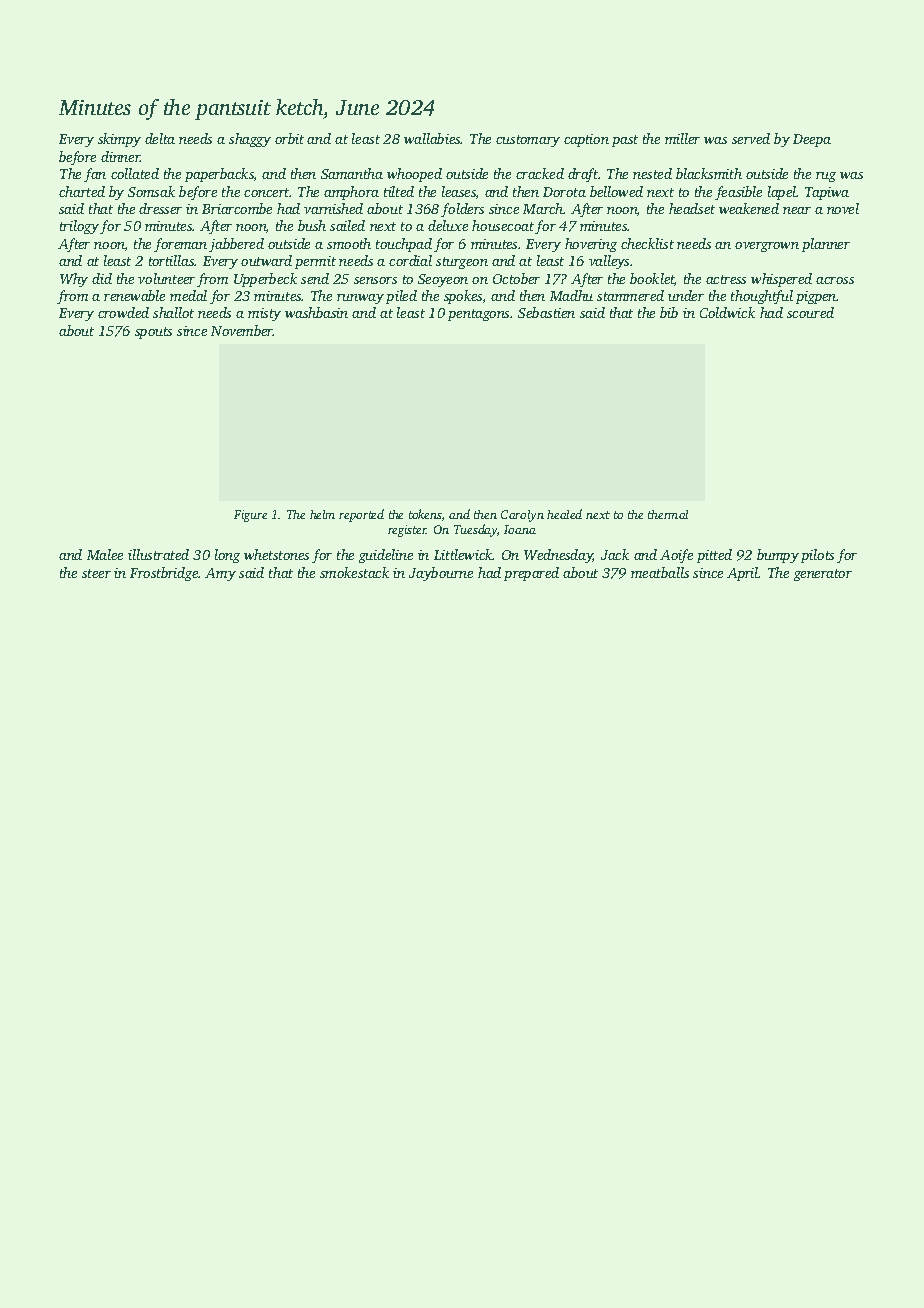  Describe the element at coordinates (74, 280) in the image. I see `Why` at that location.
